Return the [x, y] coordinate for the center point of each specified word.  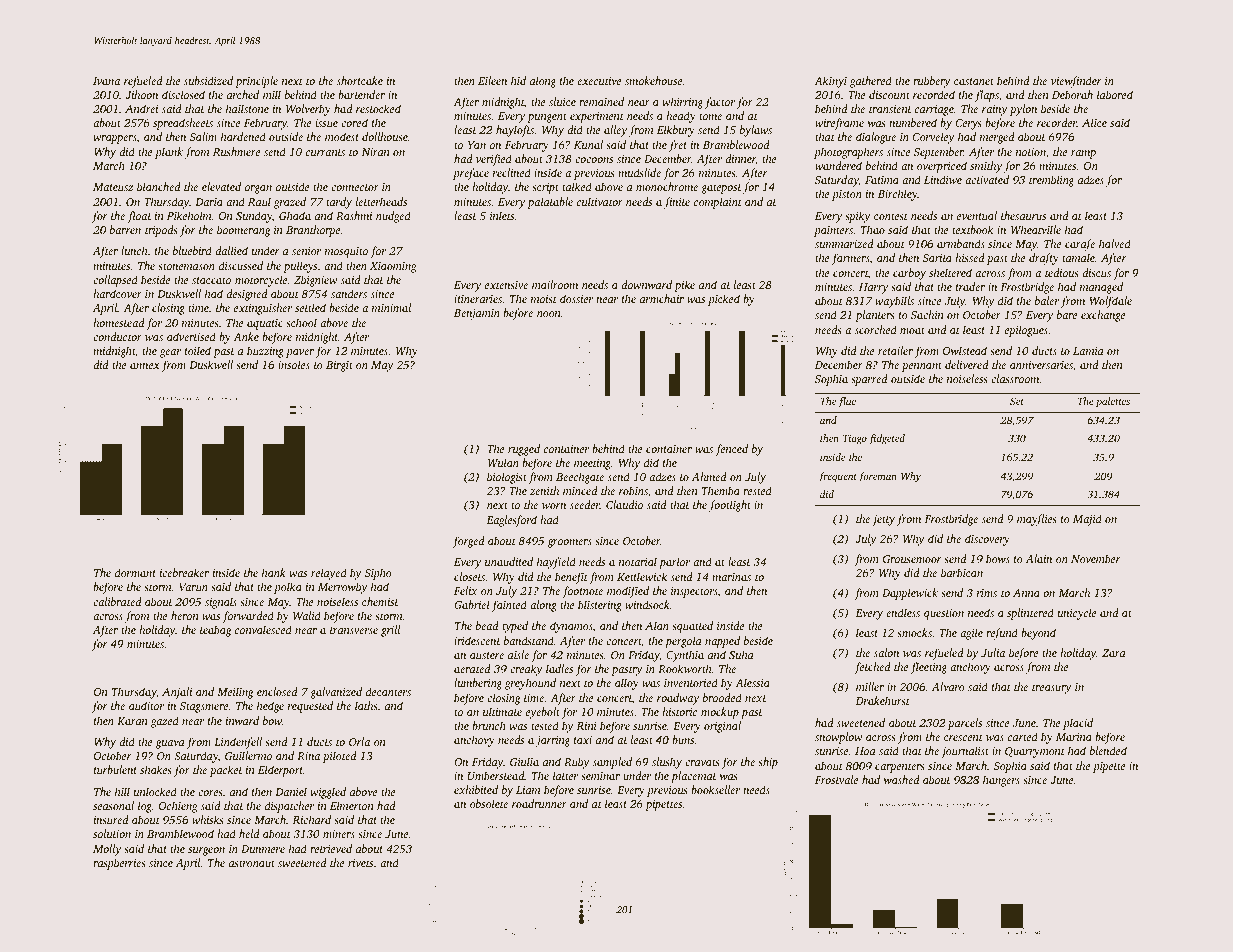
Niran [376, 152]
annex [145, 366]
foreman [877, 477]
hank [274, 572]
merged [997, 138]
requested [310, 707]
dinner [740, 159]
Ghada [295, 215]
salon [886, 652]
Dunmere [263, 849]
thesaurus [1023, 215]
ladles [559, 668]
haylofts [515, 131]
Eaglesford [512, 521]
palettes [1113, 402]
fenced [731, 450]
